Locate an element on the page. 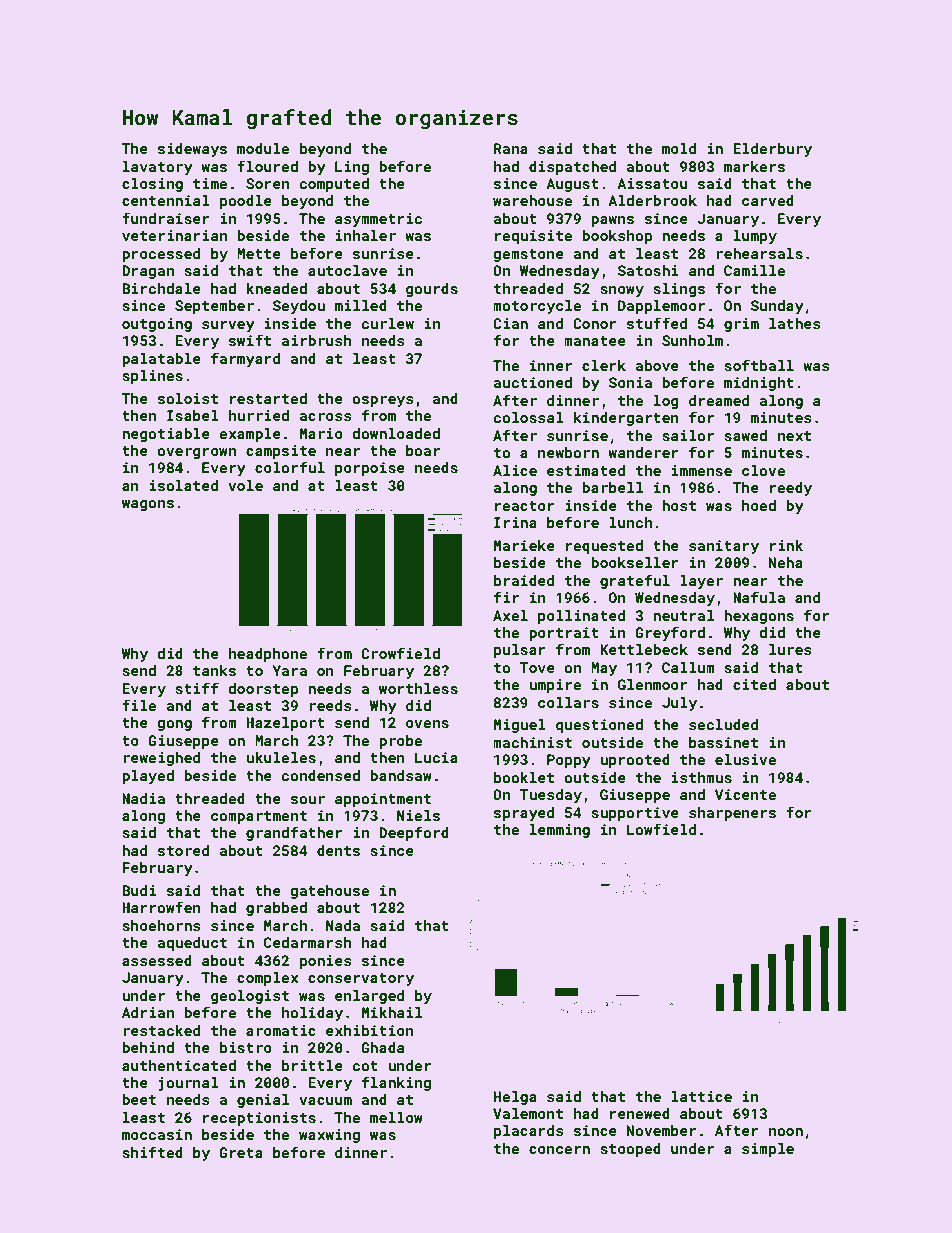  sour is located at coordinates (308, 800).
